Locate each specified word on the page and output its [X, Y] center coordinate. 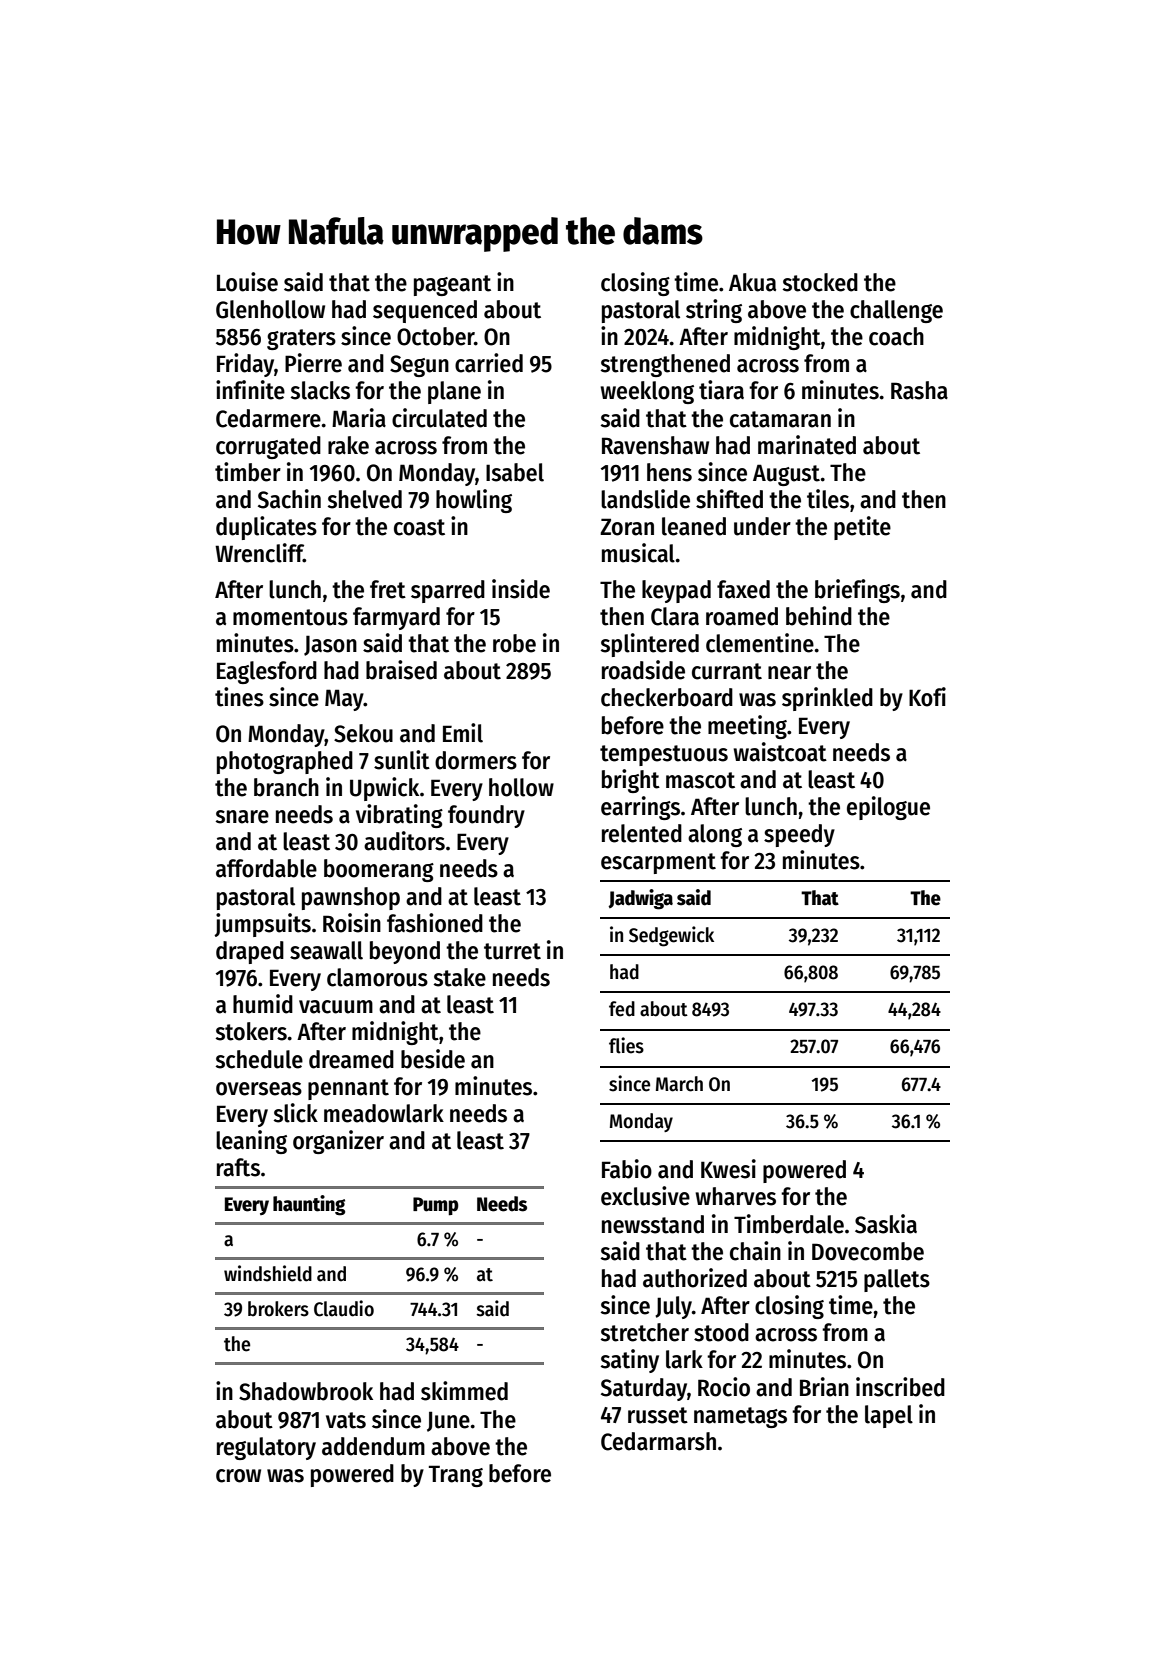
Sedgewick [671, 936]
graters [301, 339]
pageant [452, 285]
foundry [486, 816]
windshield [268, 1273]
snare [242, 817]
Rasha [919, 390]
